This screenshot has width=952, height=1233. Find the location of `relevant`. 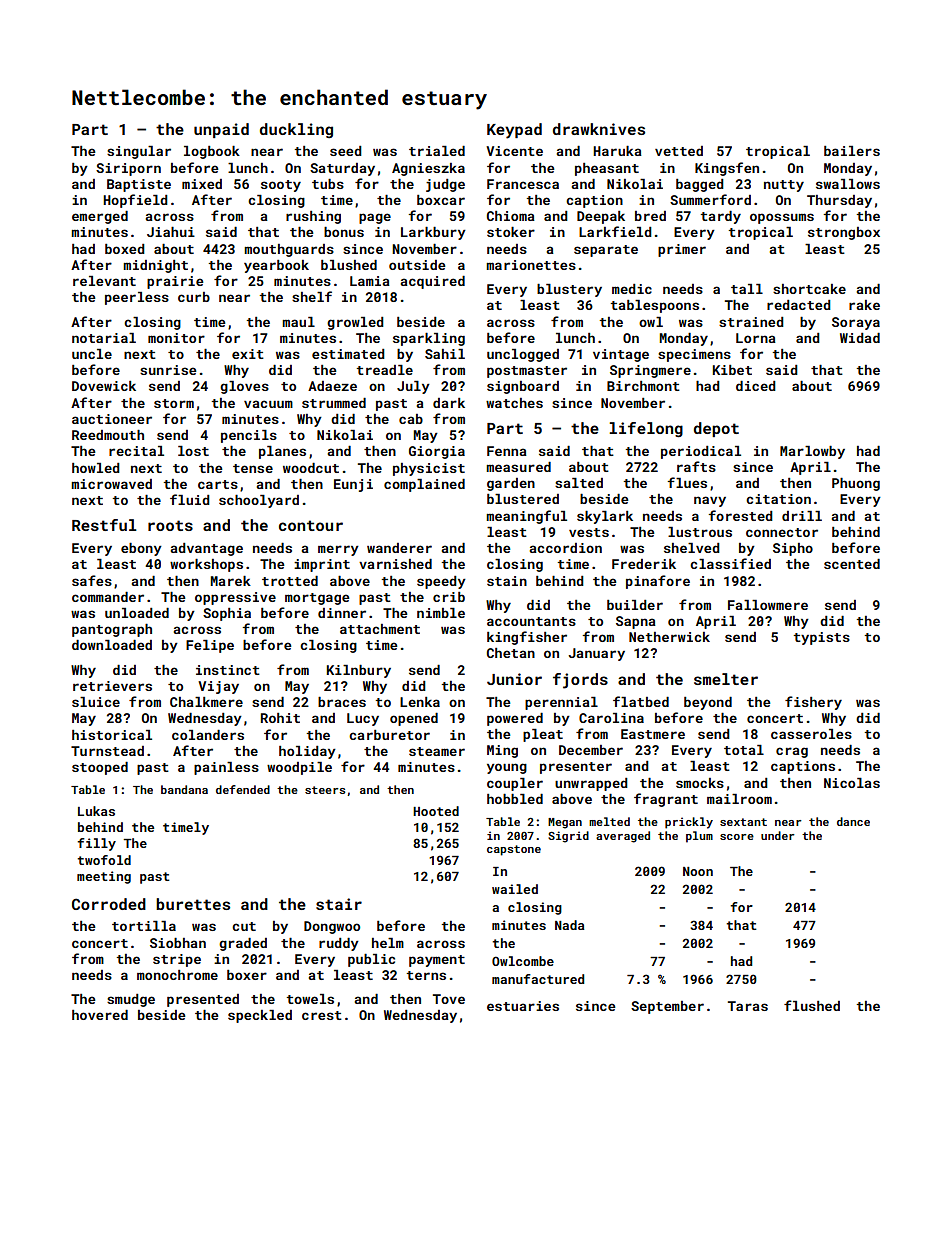

relevant is located at coordinates (104, 281).
